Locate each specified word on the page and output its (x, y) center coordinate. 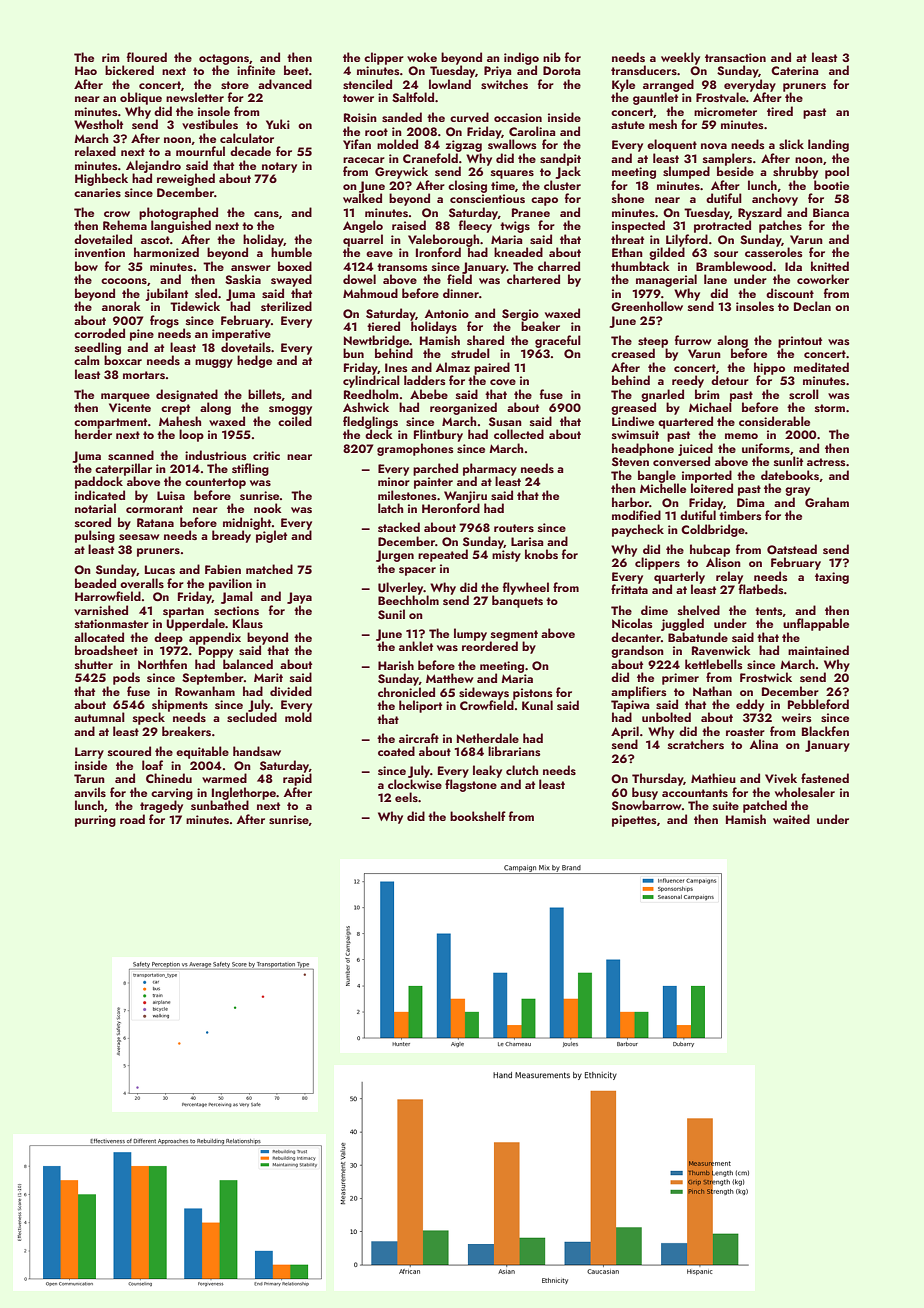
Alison (723, 562)
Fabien (223, 569)
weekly (680, 58)
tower (358, 98)
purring (95, 821)
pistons (533, 694)
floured (147, 57)
